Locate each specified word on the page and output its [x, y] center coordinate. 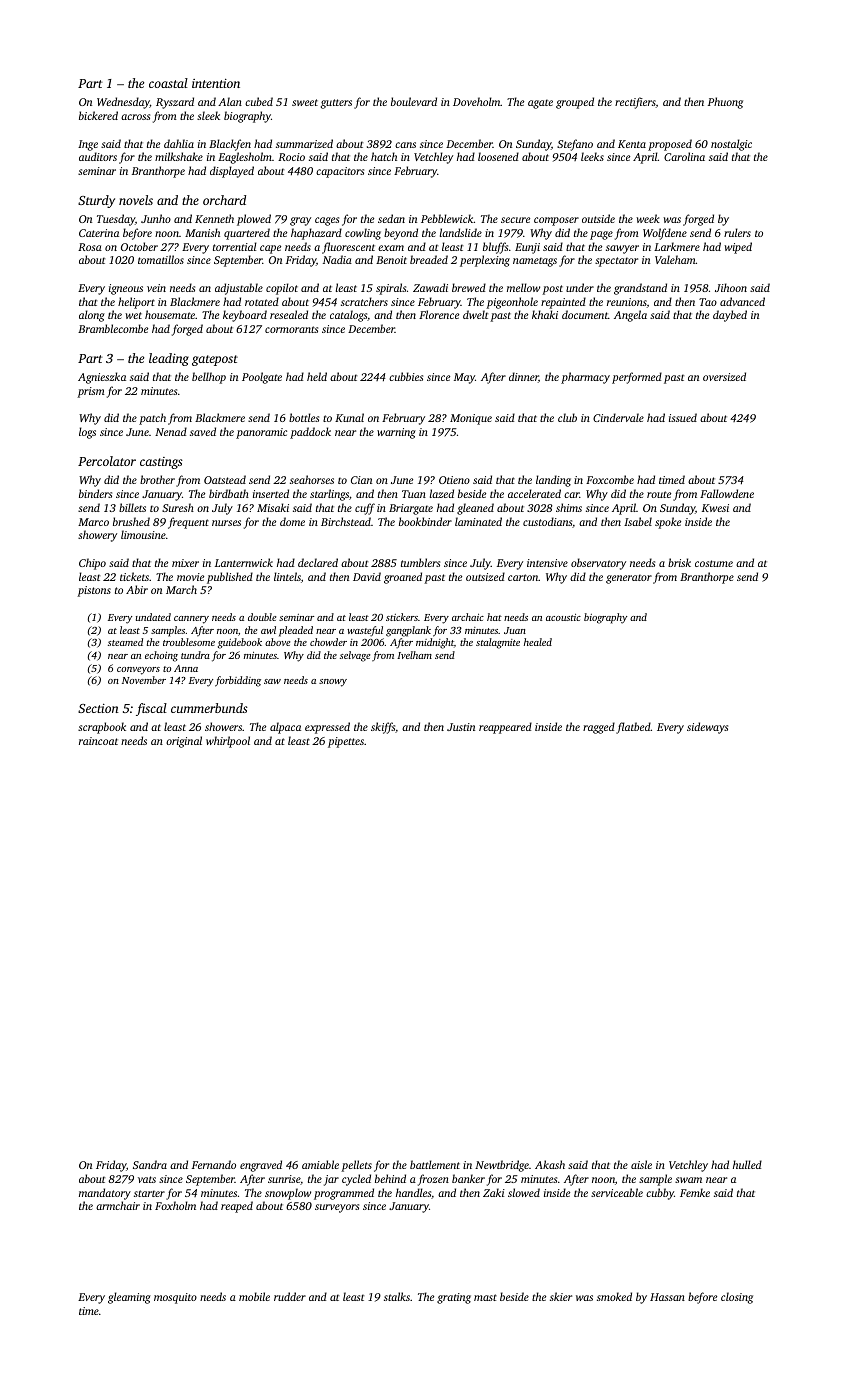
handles [413, 1192]
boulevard [414, 101]
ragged [599, 728]
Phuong [725, 103]
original [184, 742]
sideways [707, 728]
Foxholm [175, 1205]
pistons [94, 591]
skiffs [383, 728]
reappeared [505, 728]
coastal [168, 83]
